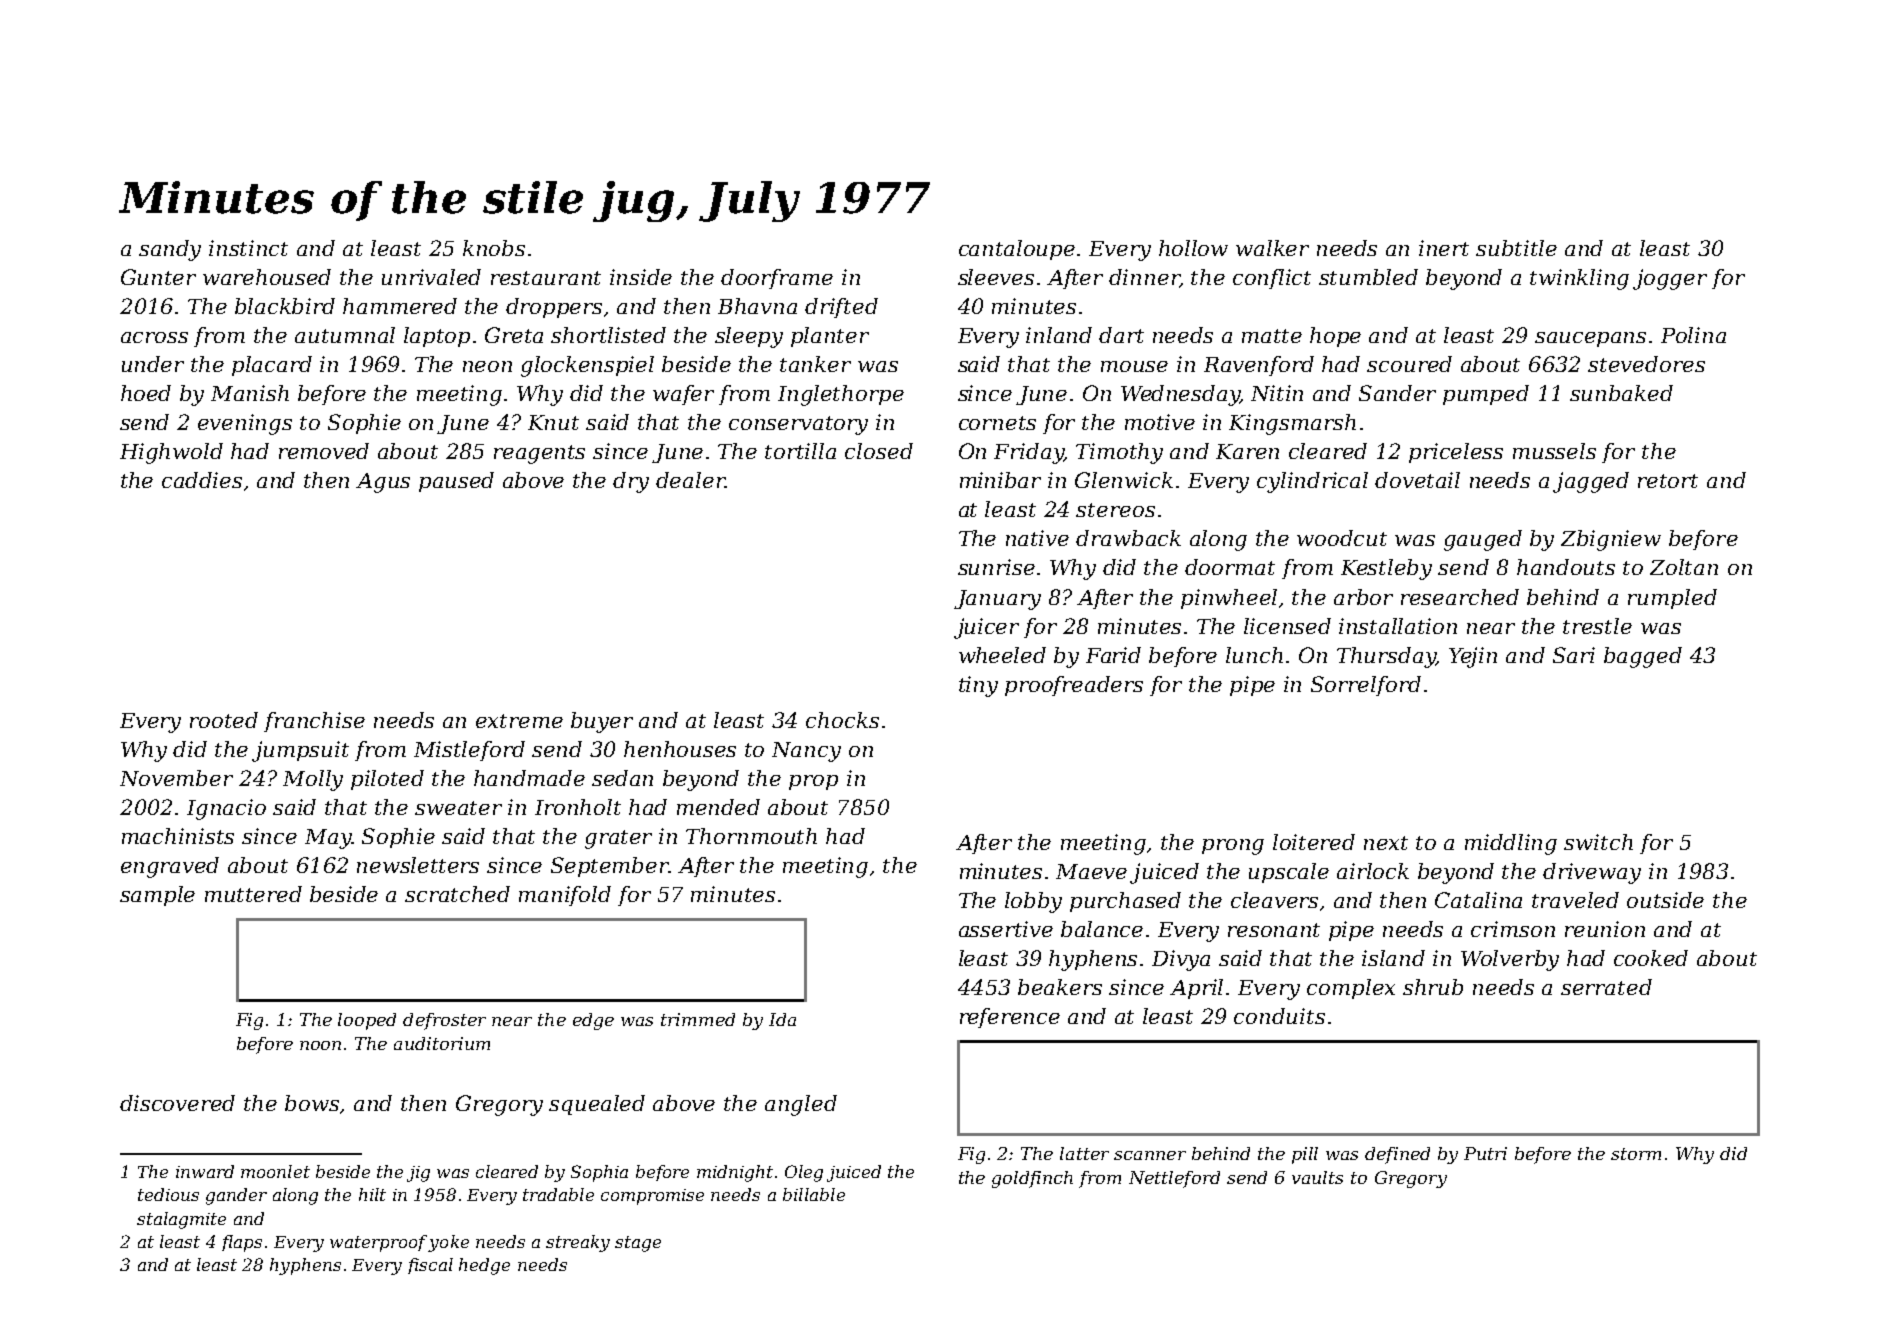  Describe the element at coordinates (1621, 393) in the screenshot. I see `sunbaked` at that location.
